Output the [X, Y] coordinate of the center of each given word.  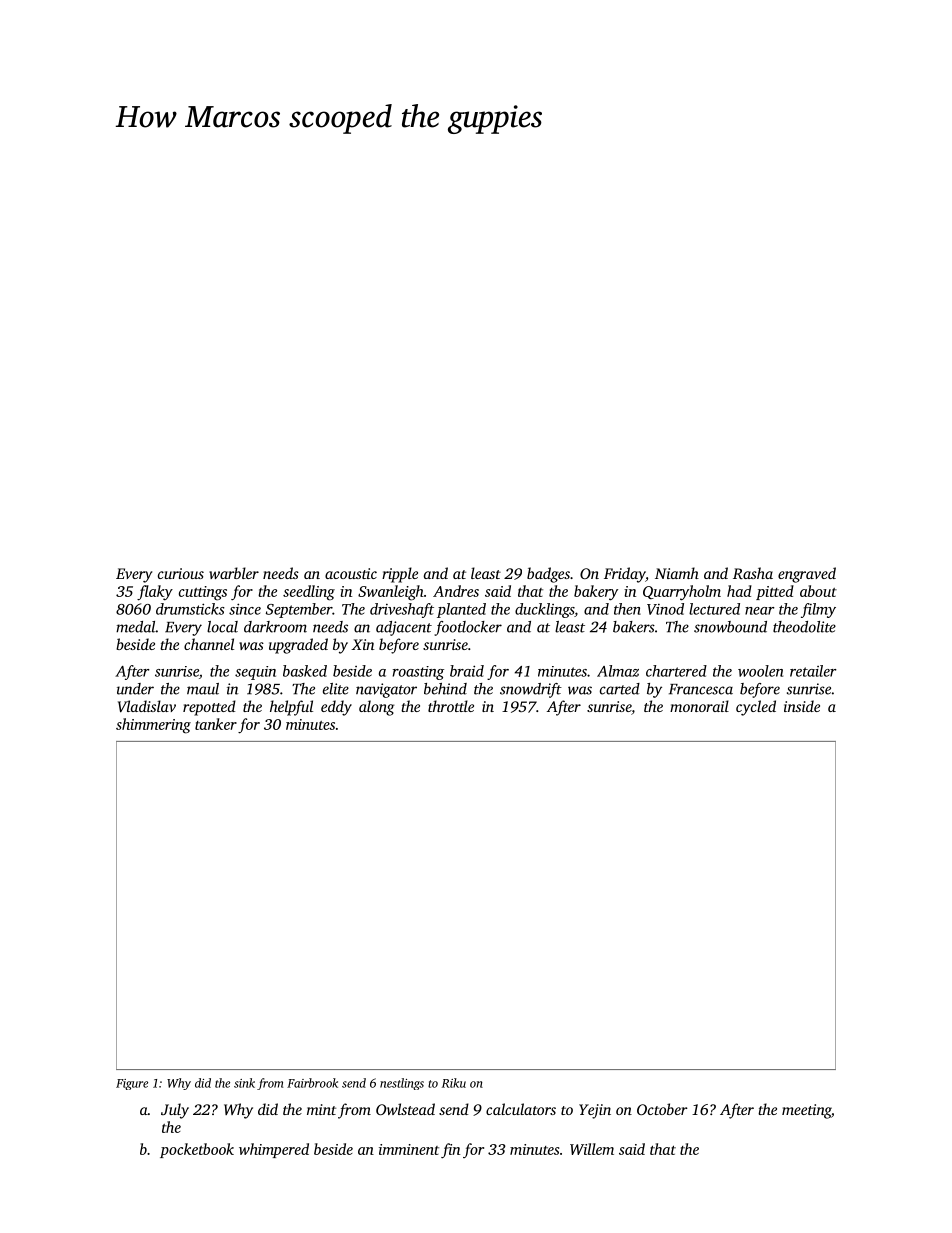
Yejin [595, 1111]
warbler [234, 573]
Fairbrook [312, 1083]
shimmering [153, 726]
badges [548, 575]
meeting [806, 1111]
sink [244, 1083]
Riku [454, 1083]
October [662, 1109]
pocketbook [197, 1150]
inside [802, 706]
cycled [756, 708]
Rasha [753, 573]
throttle [451, 706]
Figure [132, 1084]
